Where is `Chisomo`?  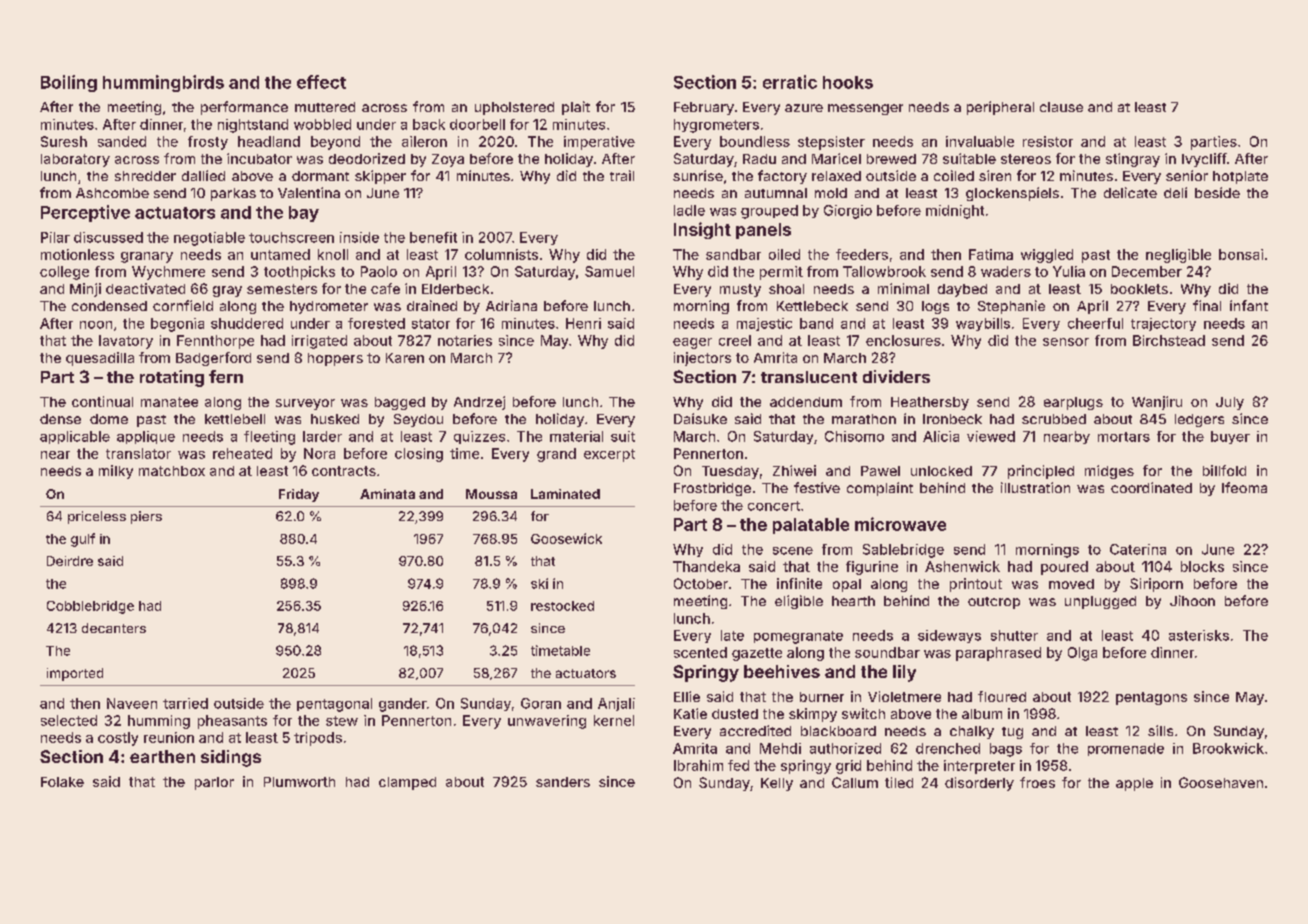 Chisomo is located at coordinates (854, 436).
